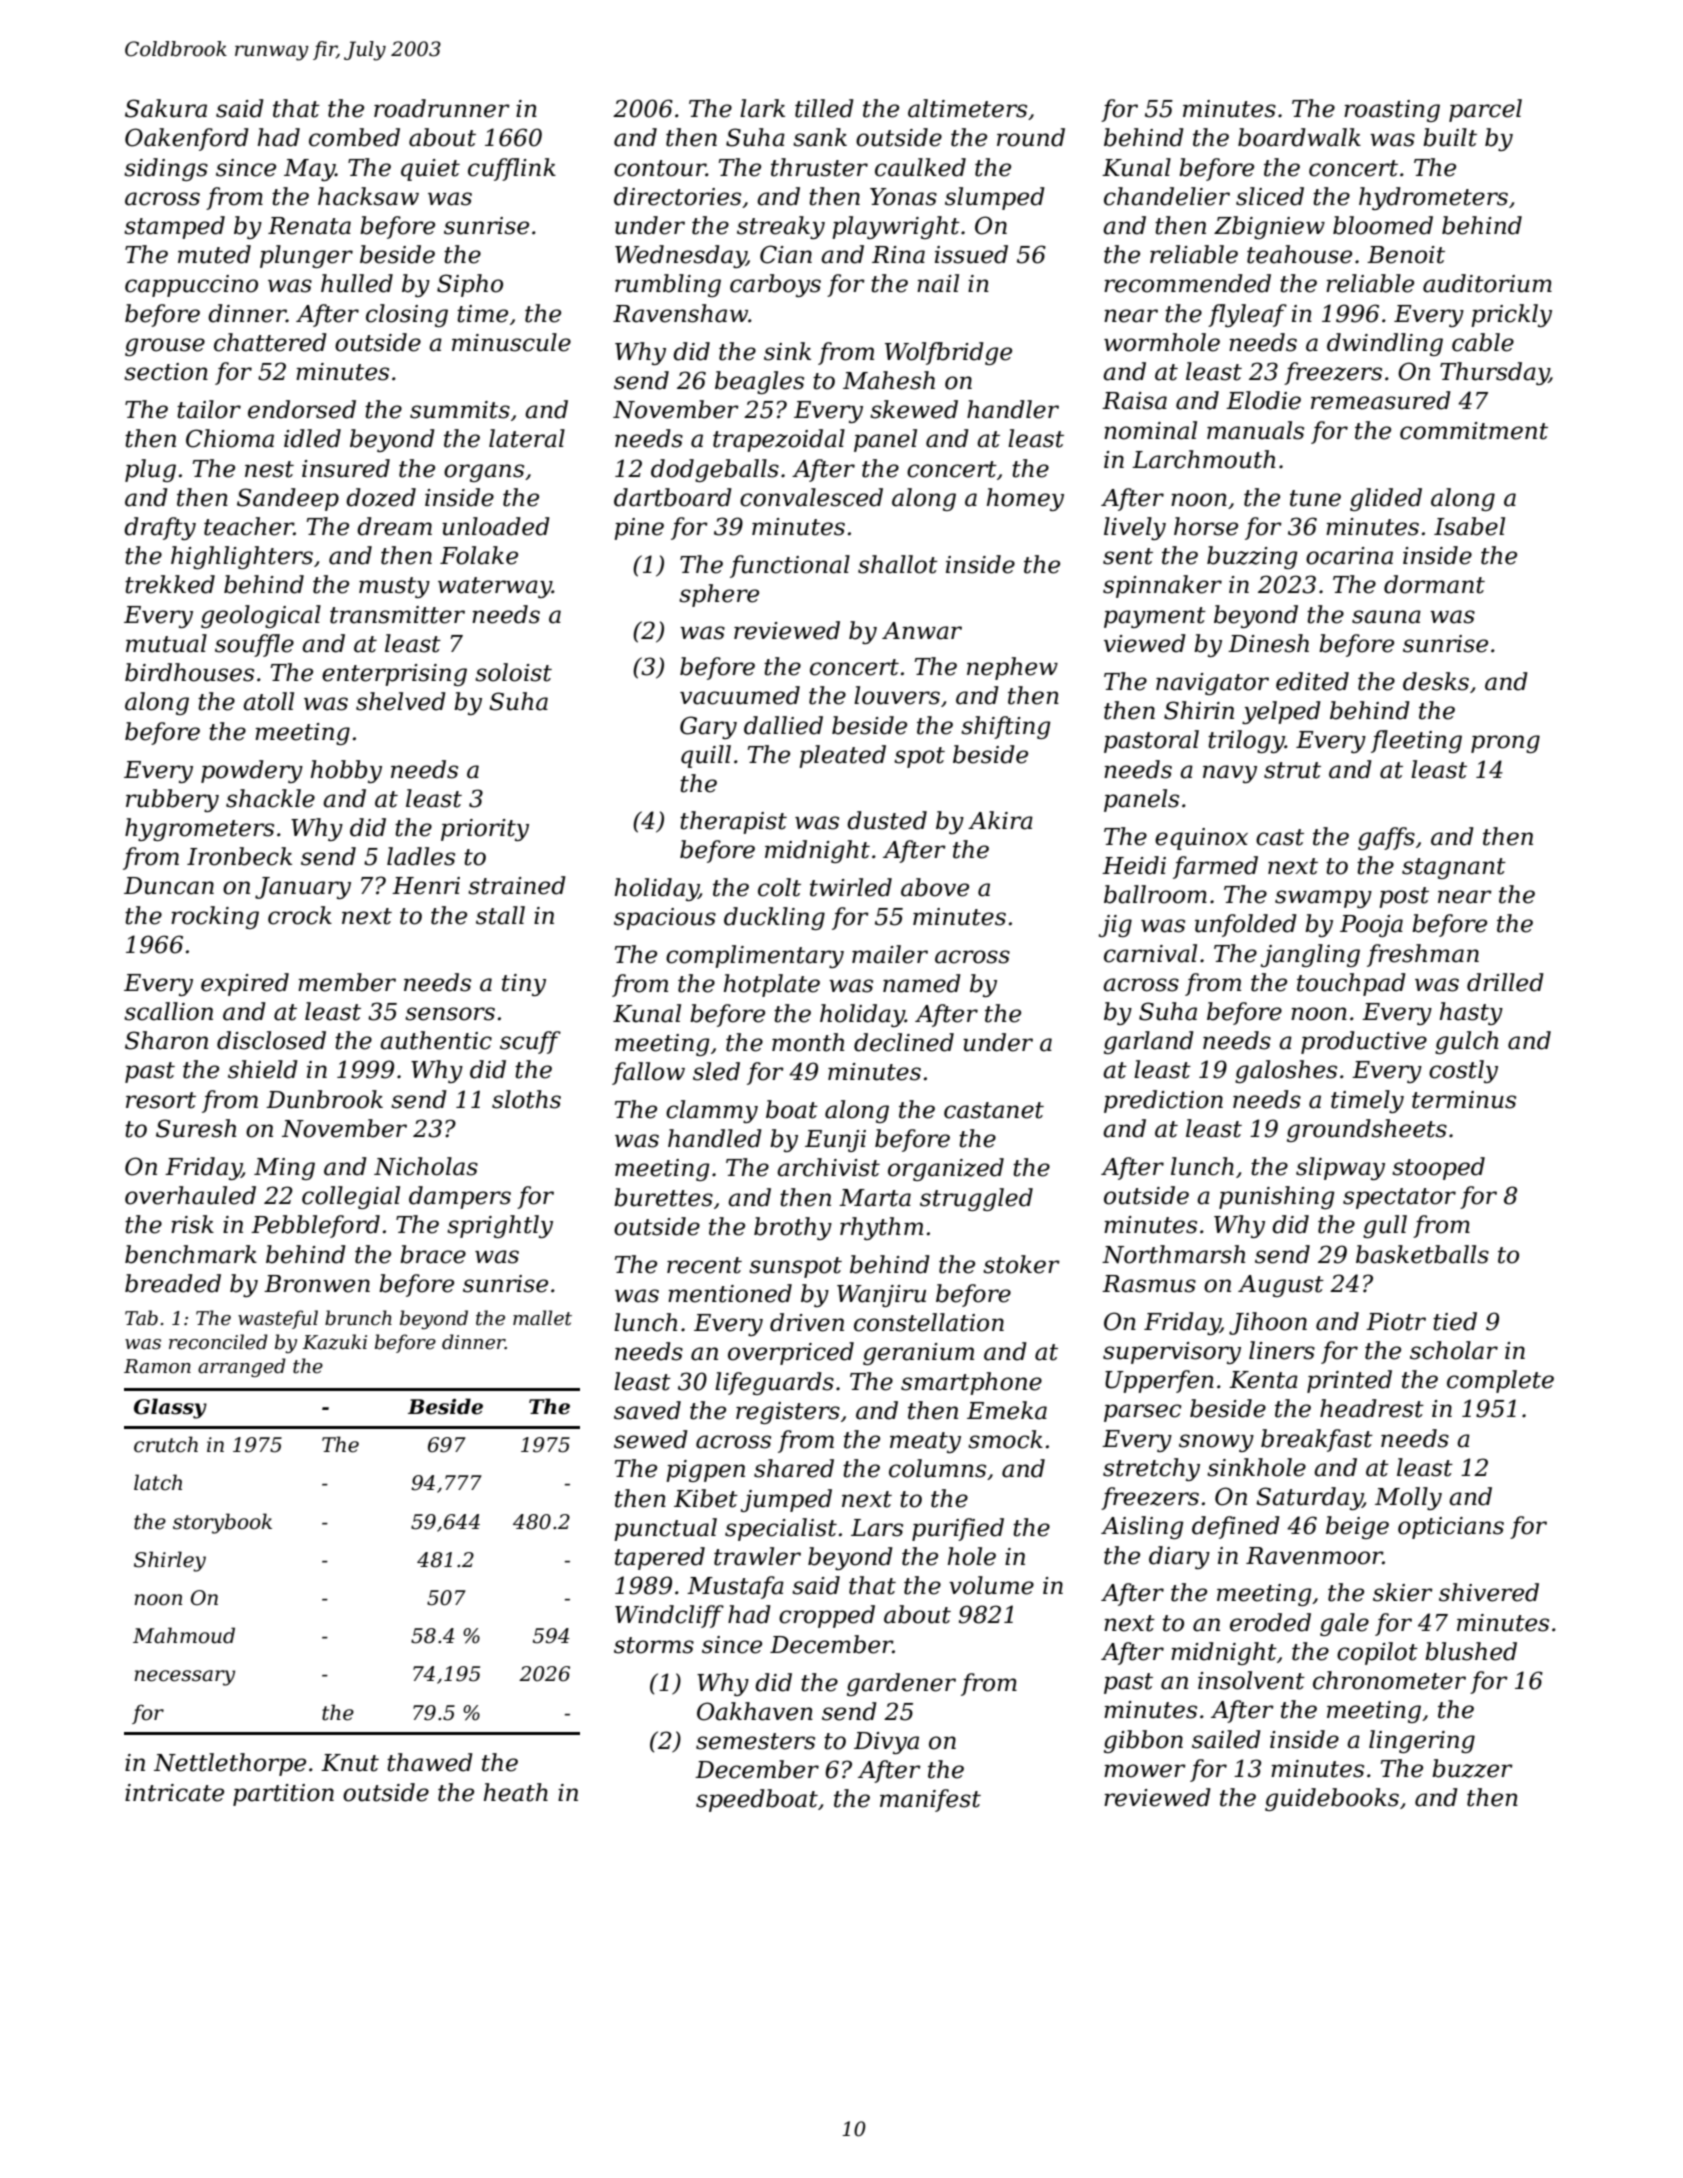 The height and width of the document is (2178, 1683). What do you see at coordinates (1472, 1768) in the document?
I see `buzzer` at bounding box center [1472, 1768].
